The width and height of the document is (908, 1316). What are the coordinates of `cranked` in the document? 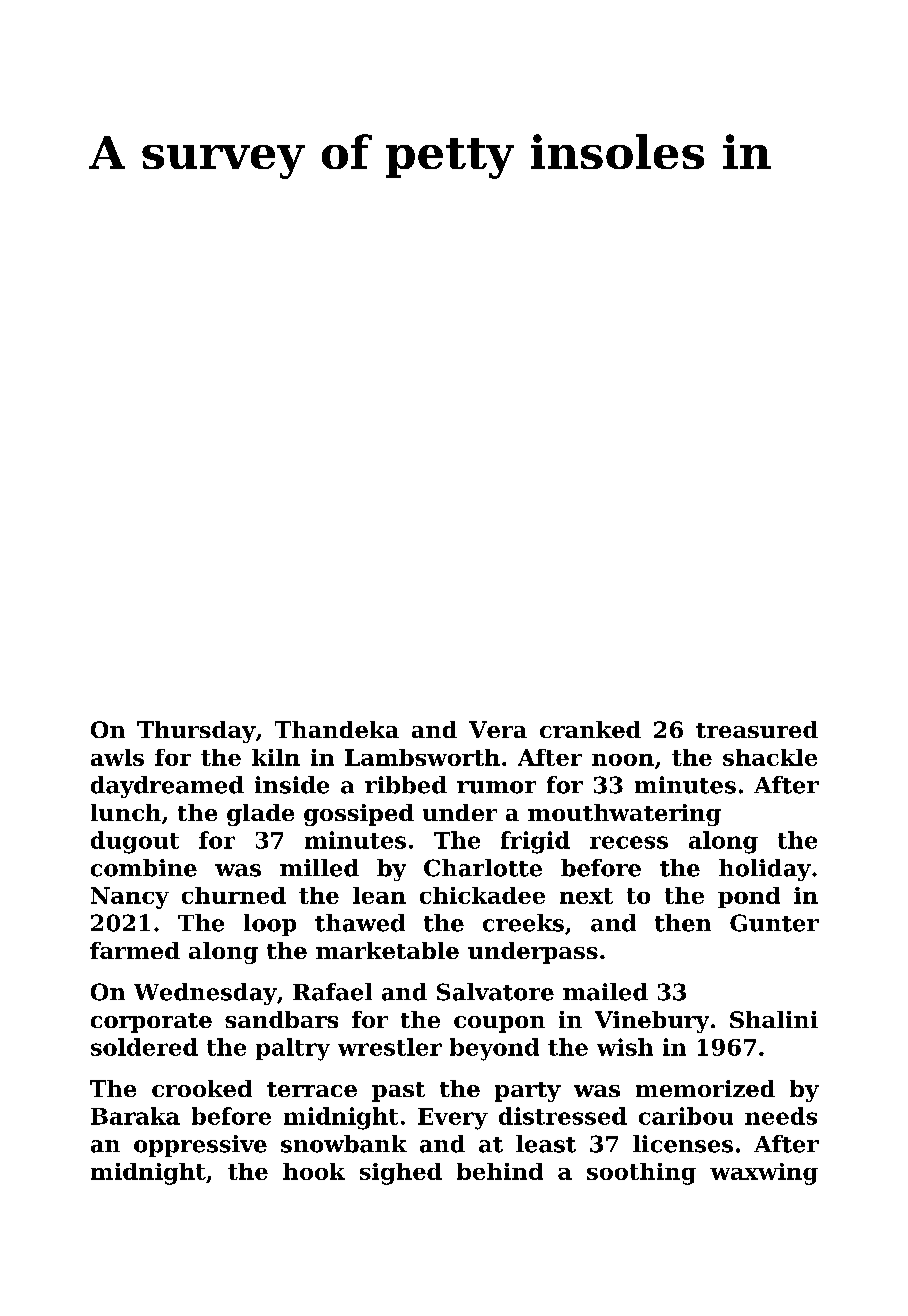 It's located at (590, 729).
